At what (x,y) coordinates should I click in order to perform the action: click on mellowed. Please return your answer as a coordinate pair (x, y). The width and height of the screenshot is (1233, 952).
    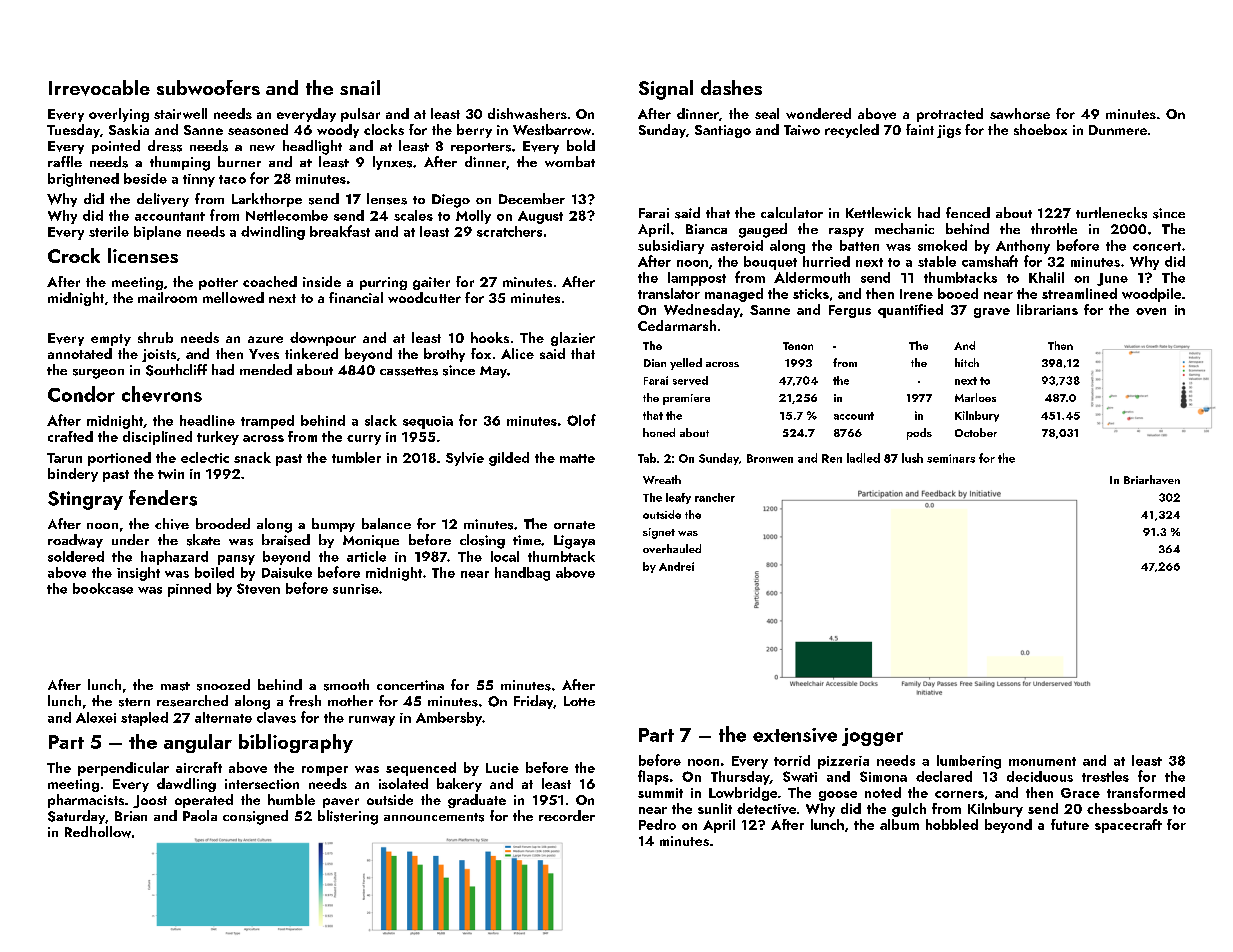
    Looking at the image, I should click on (233, 297).
